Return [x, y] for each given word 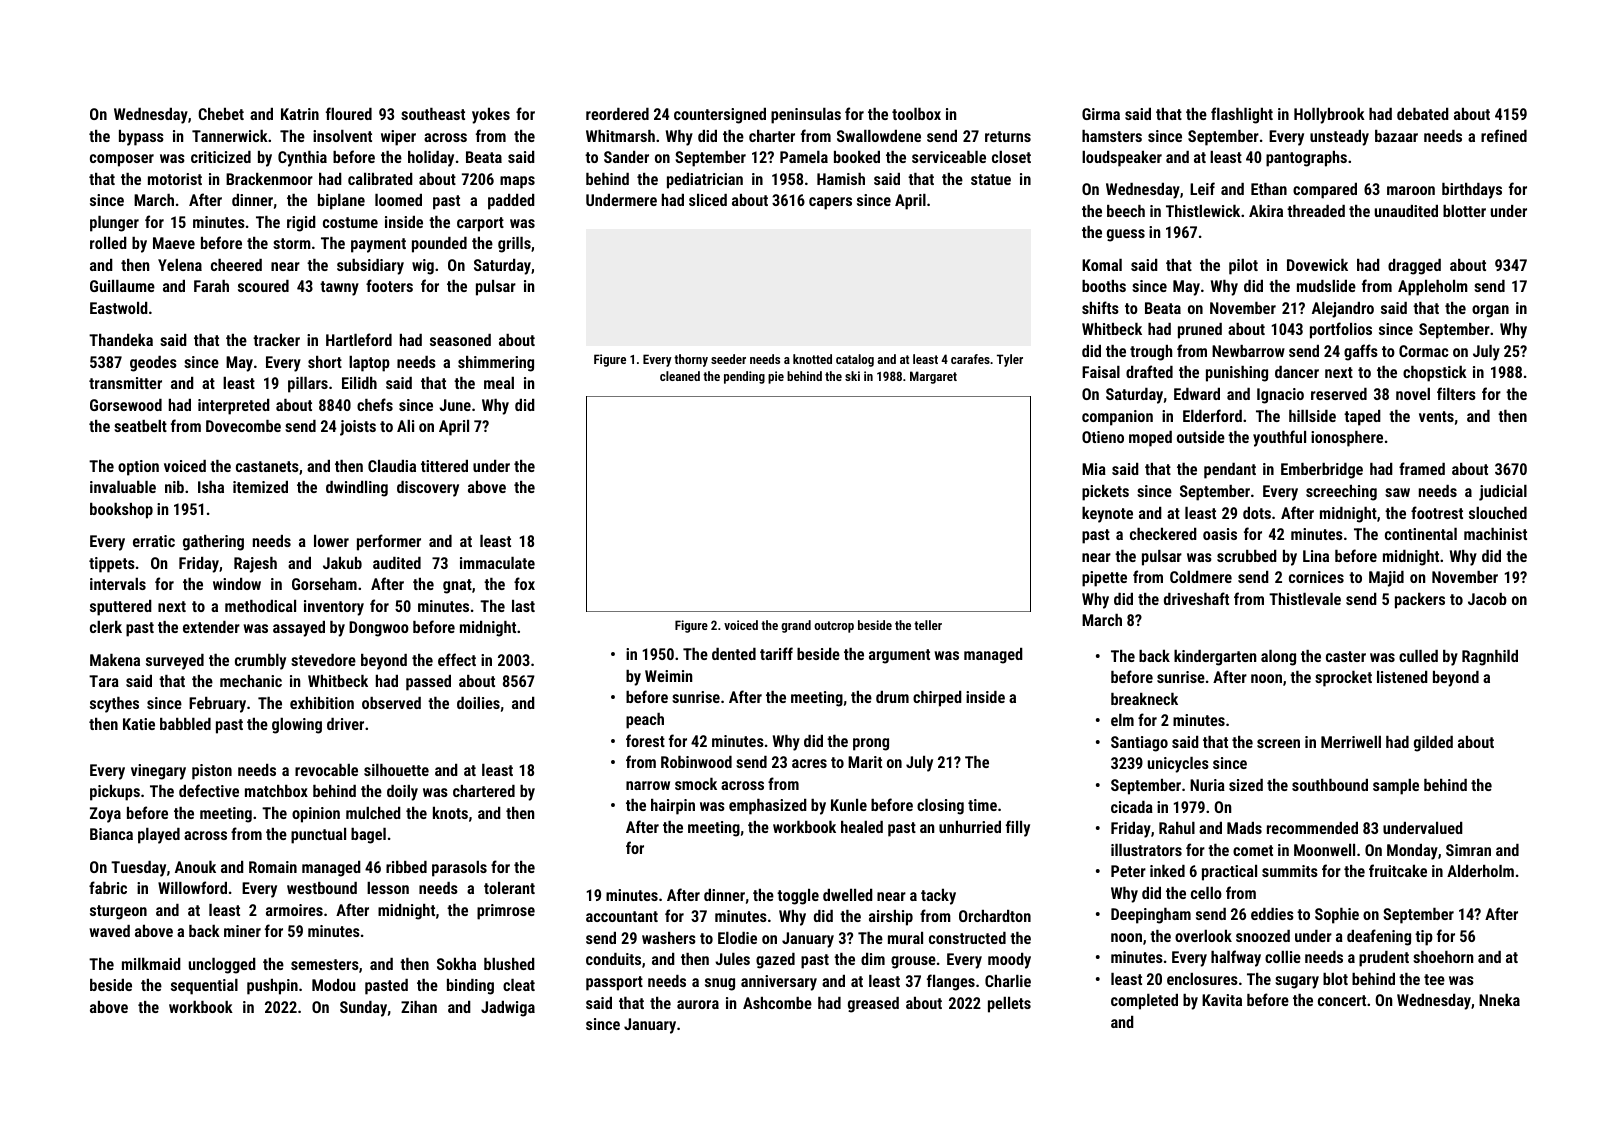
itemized [260, 487]
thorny [691, 360]
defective [209, 790]
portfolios [1341, 330]
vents [1436, 416]
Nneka [1499, 999]
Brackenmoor [269, 178]
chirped [937, 699]
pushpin [272, 987]
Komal [1102, 265]
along [1278, 658]
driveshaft [1196, 598]
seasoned [460, 340]
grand [796, 626]
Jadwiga [508, 1009]
